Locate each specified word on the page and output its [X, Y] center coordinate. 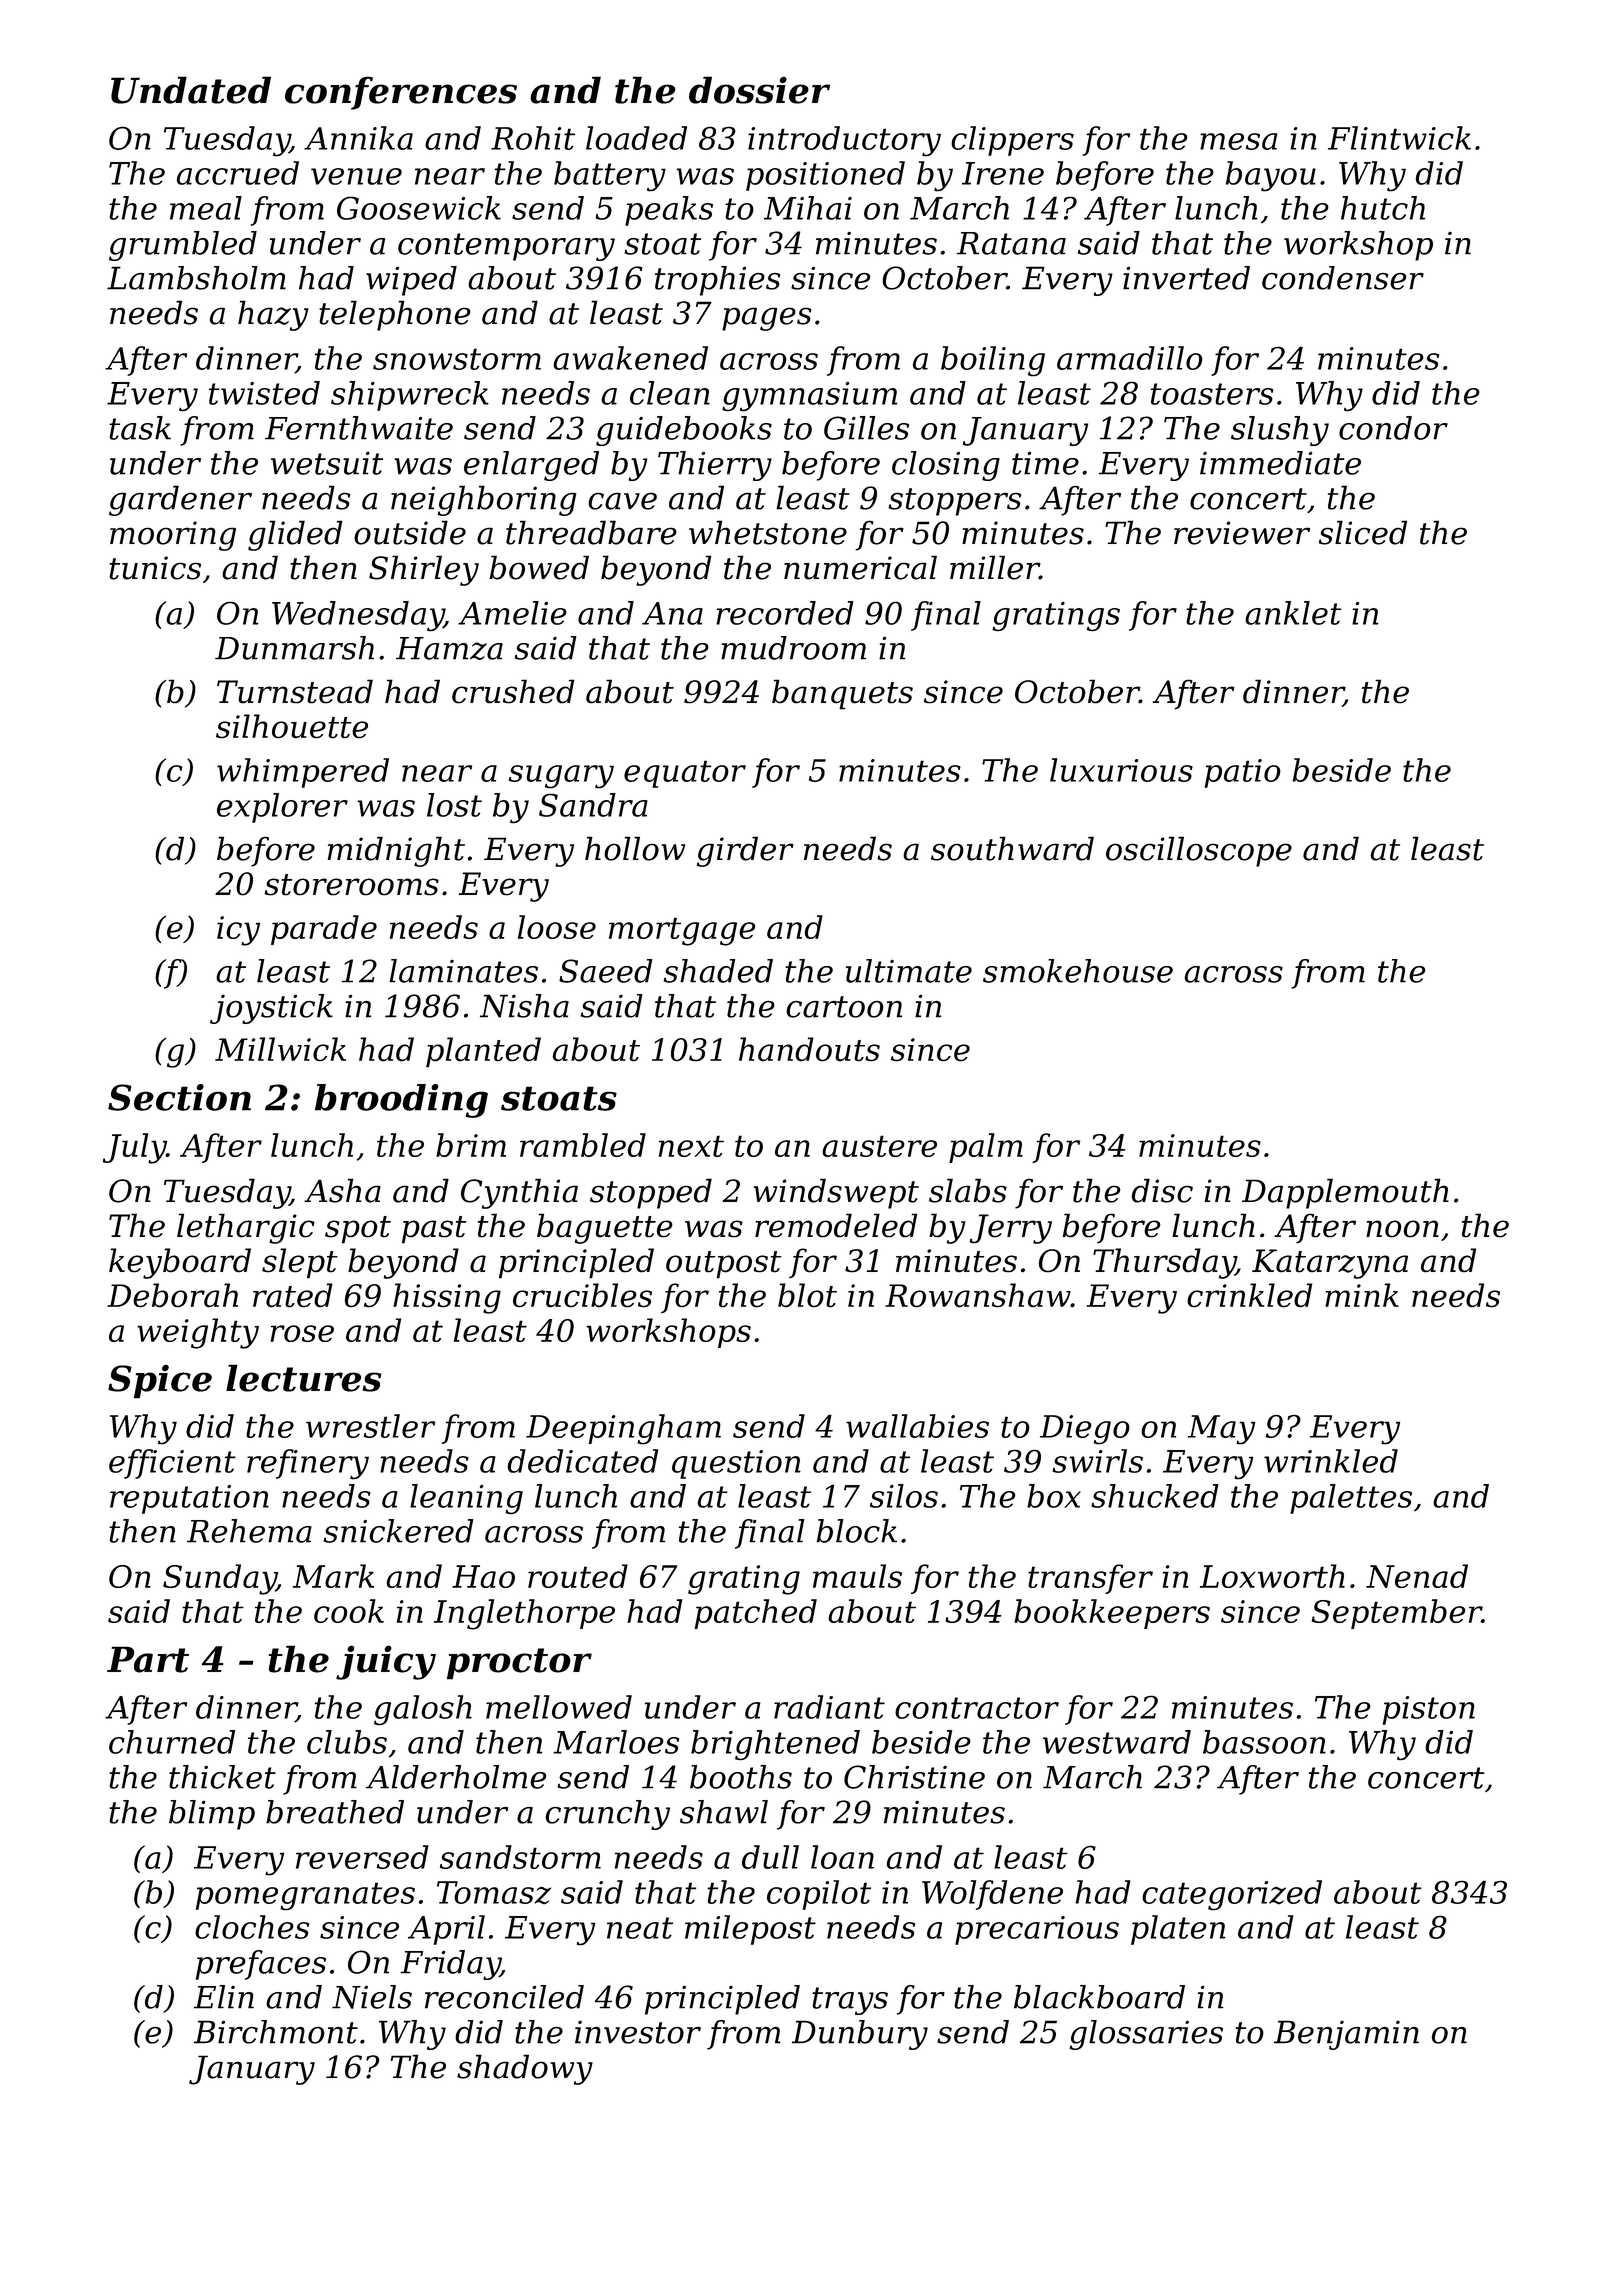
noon [1402, 1229]
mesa [1238, 141]
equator [685, 774]
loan [842, 1857]
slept [300, 1263]
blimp [212, 1815]
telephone [395, 315]
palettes [1351, 1499]
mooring [173, 536]
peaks [669, 211]
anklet [1293, 613]
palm [986, 1148]
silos [904, 1496]
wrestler [370, 1426]
